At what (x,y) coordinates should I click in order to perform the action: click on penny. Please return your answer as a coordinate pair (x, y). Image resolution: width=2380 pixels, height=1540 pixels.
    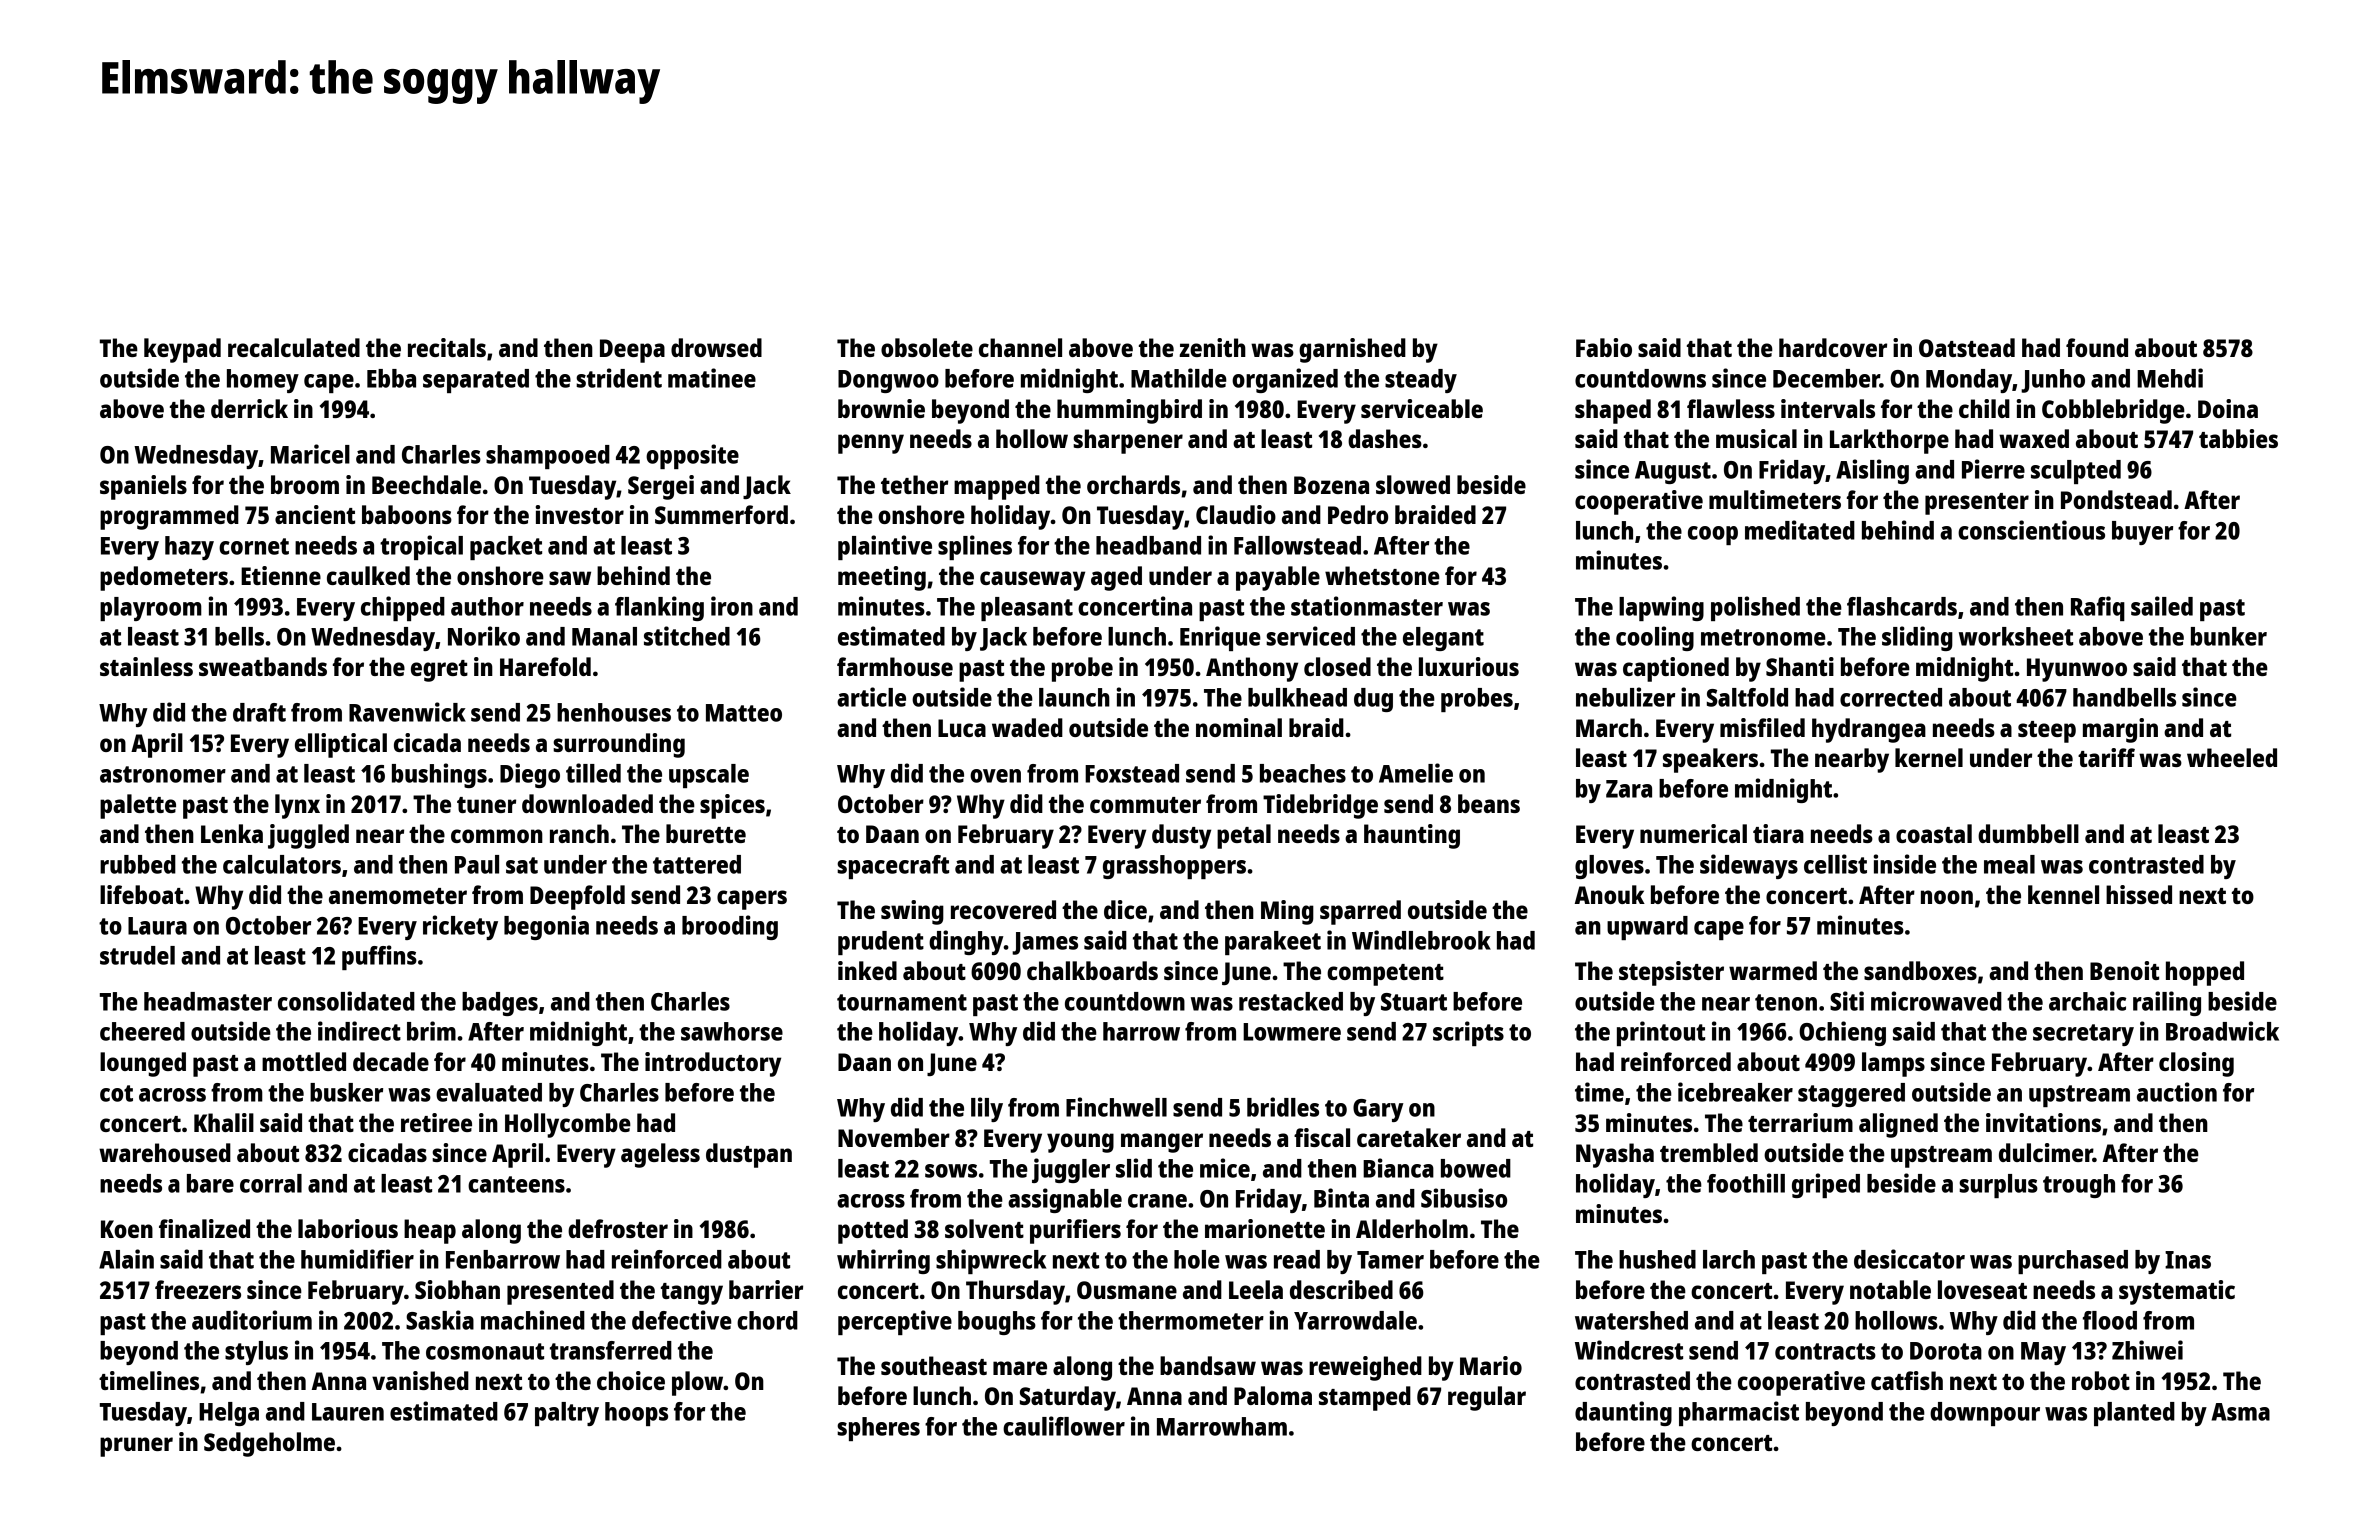
    Looking at the image, I should click on (871, 444).
